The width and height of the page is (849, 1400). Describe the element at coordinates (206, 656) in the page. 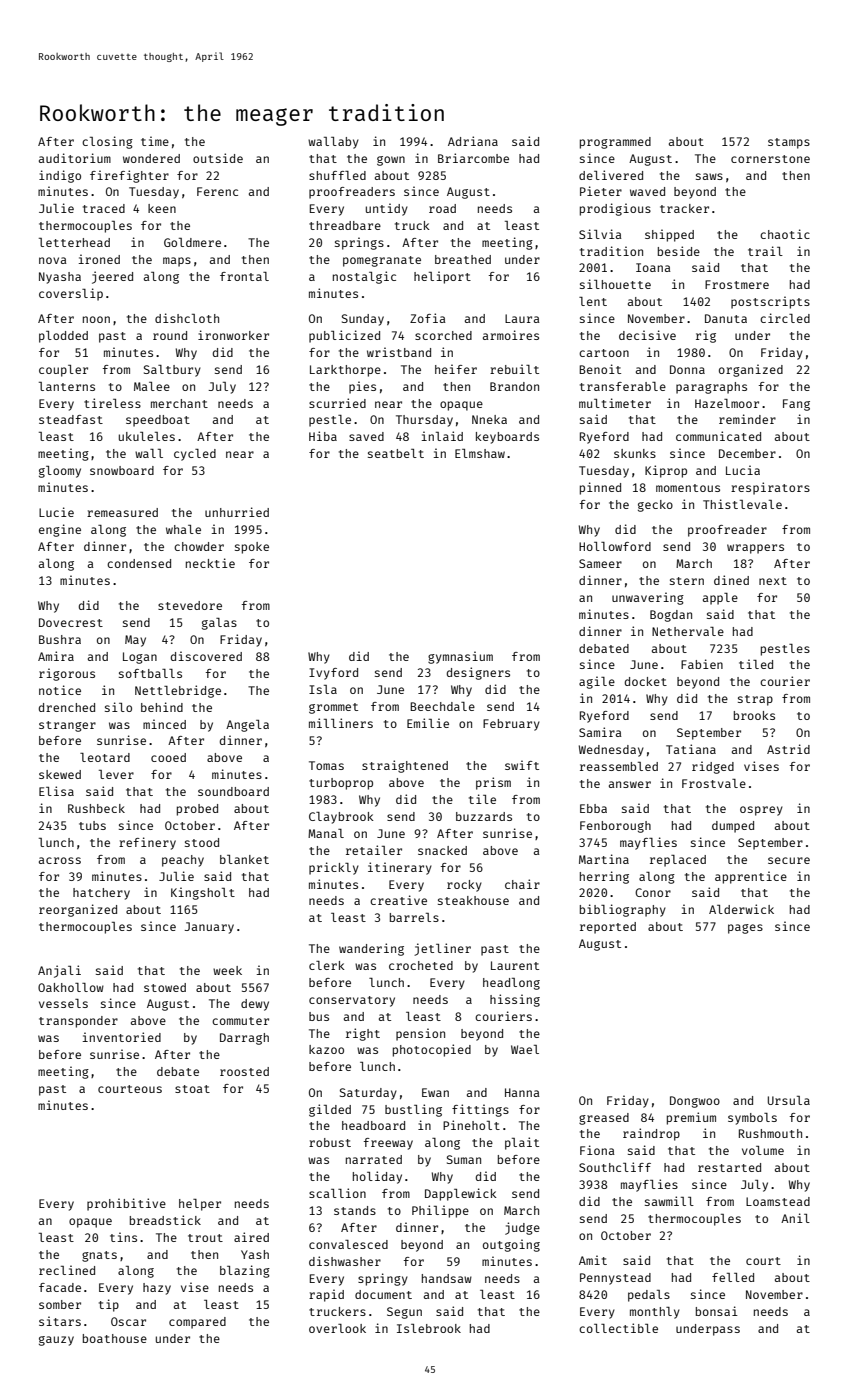

I see `discovered` at that location.
